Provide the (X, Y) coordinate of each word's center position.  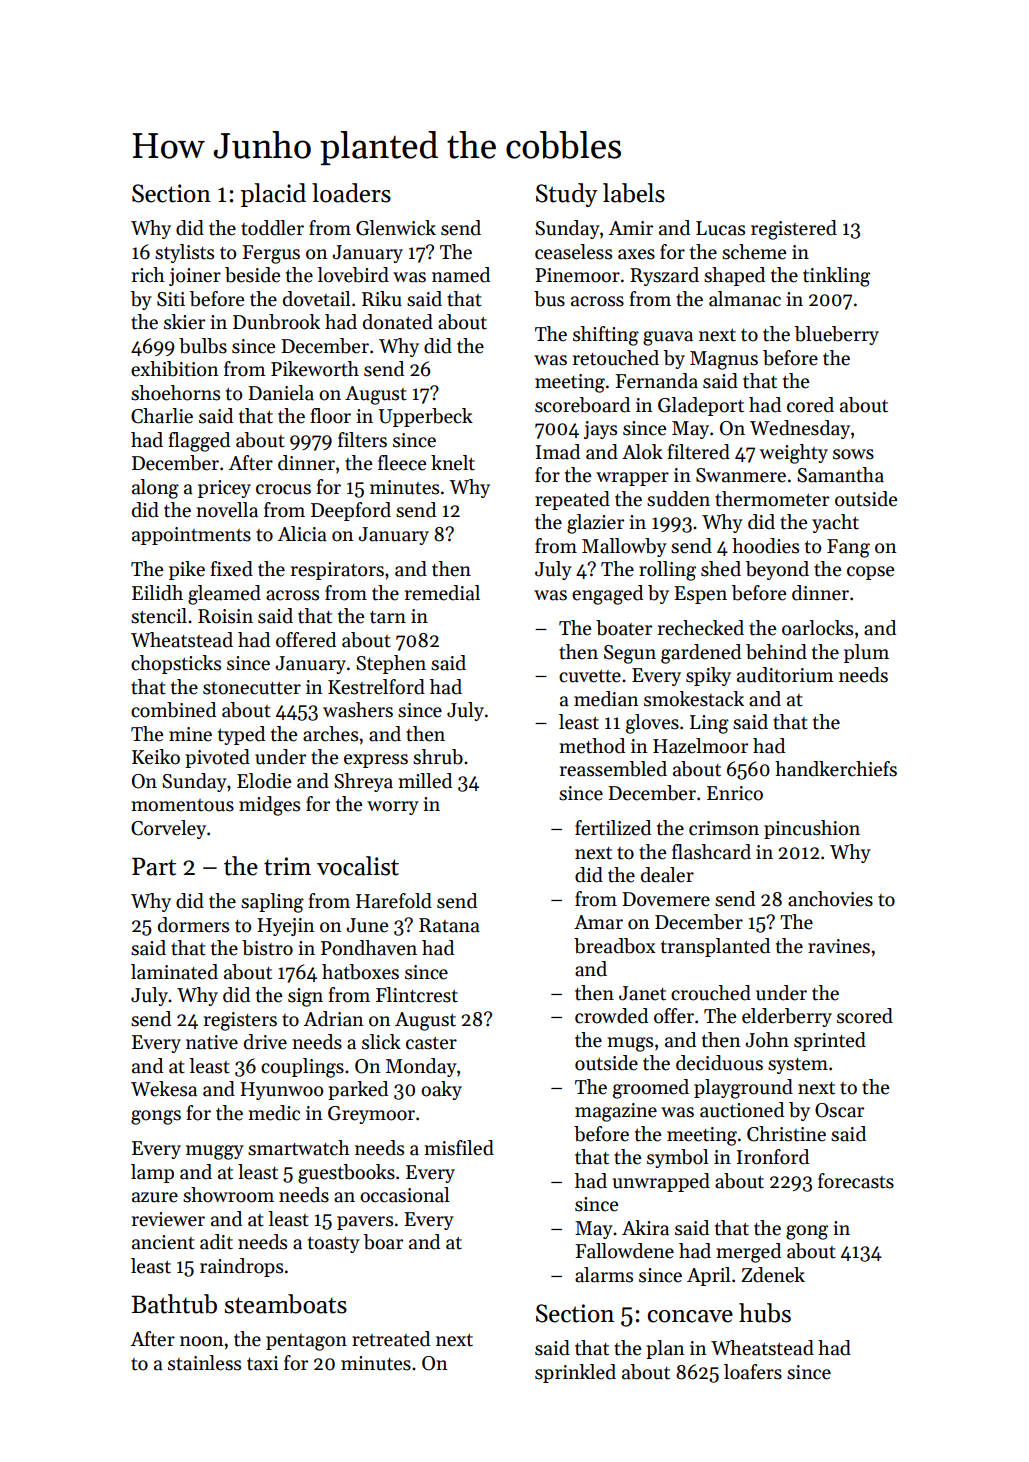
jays (600, 430)
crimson (724, 828)
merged (748, 1253)
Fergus (271, 254)
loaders (351, 193)
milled (425, 781)
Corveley (168, 829)
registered (794, 230)
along (155, 489)
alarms (604, 1275)
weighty (794, 454)
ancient (163, 1242)
